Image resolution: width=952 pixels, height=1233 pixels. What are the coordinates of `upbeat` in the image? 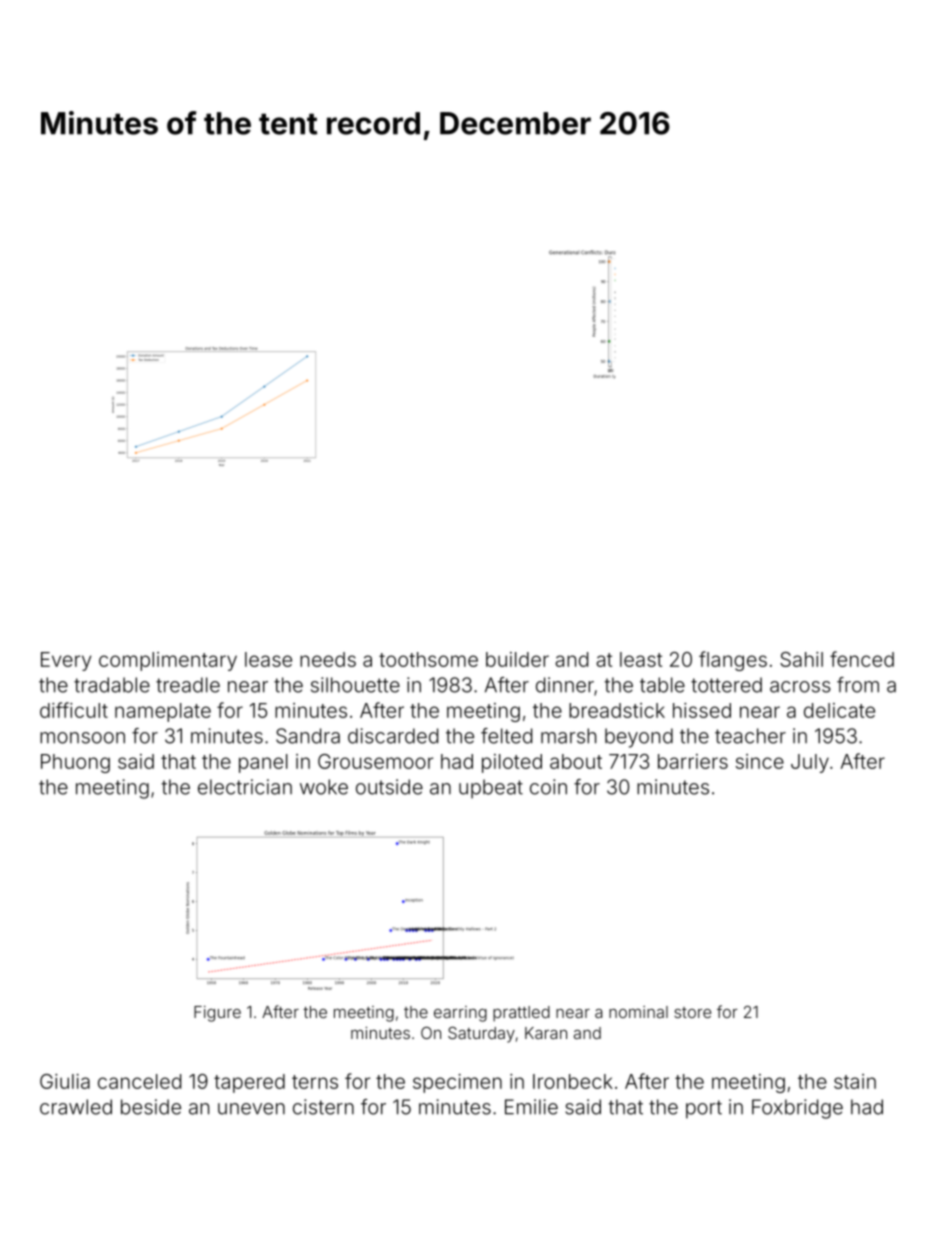 It's located at (491, 789).
